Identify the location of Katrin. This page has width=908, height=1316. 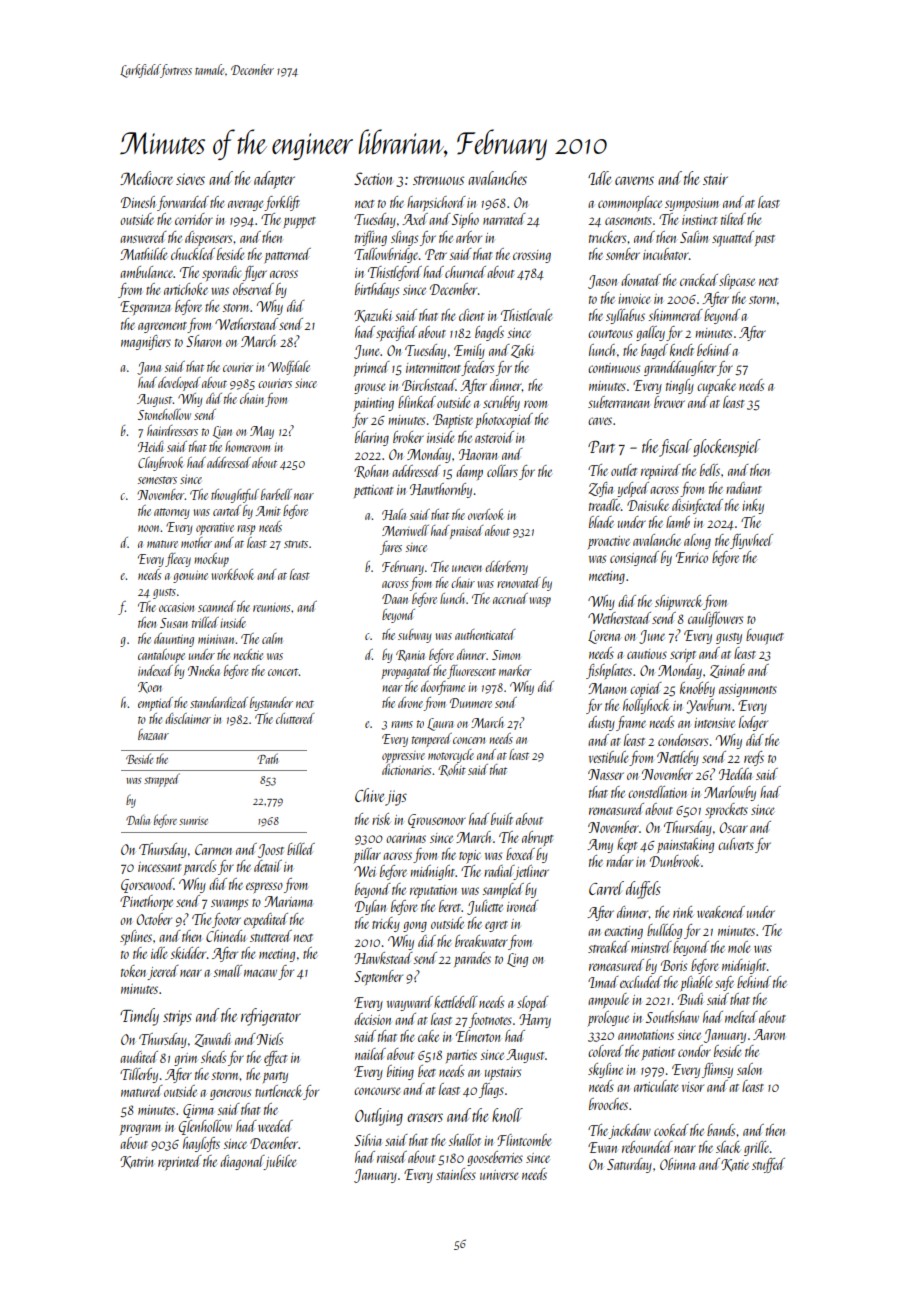
(136, 1162).
